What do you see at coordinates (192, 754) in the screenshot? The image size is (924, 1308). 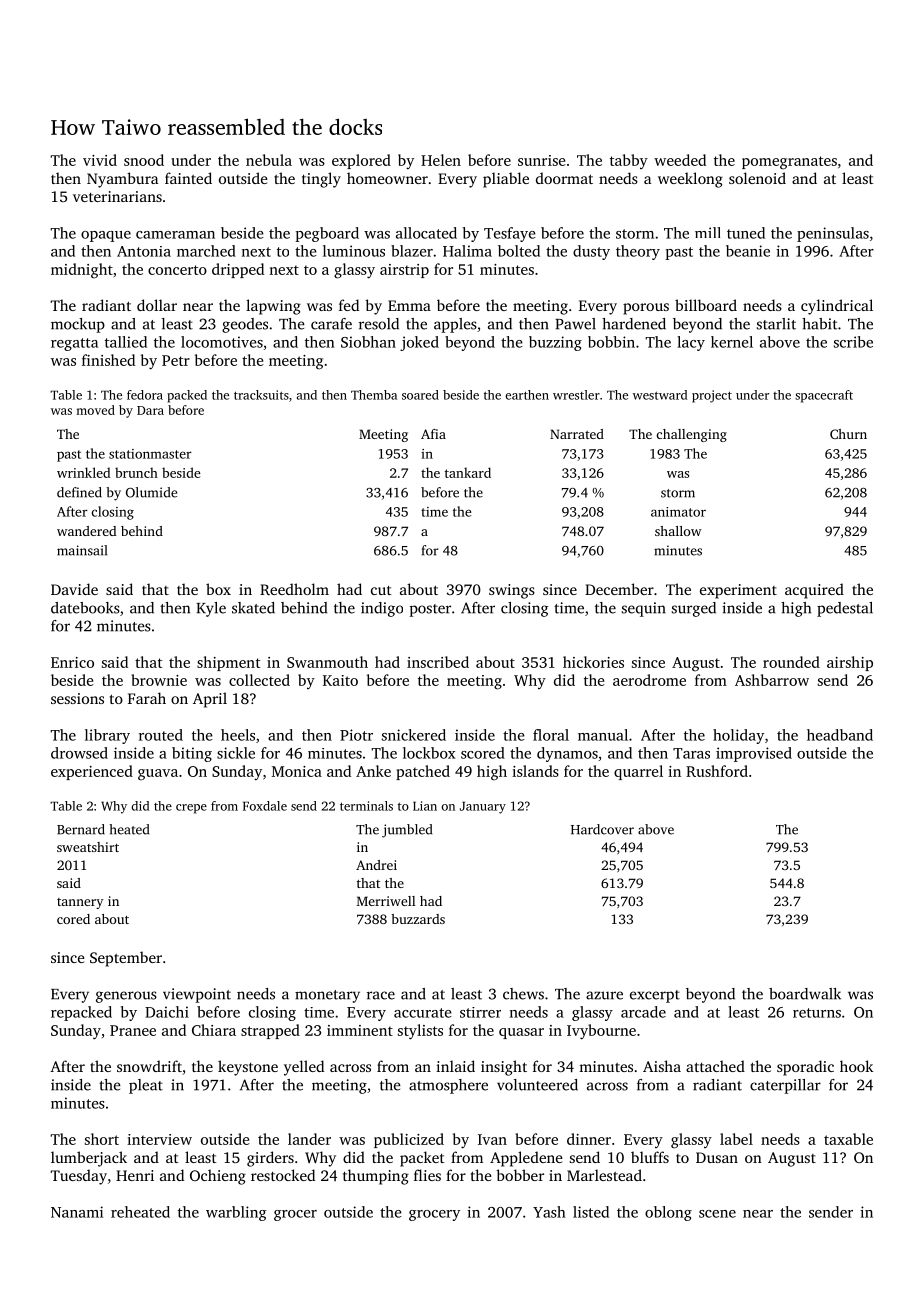 I see `biting` at bounding box center [192, 754].
